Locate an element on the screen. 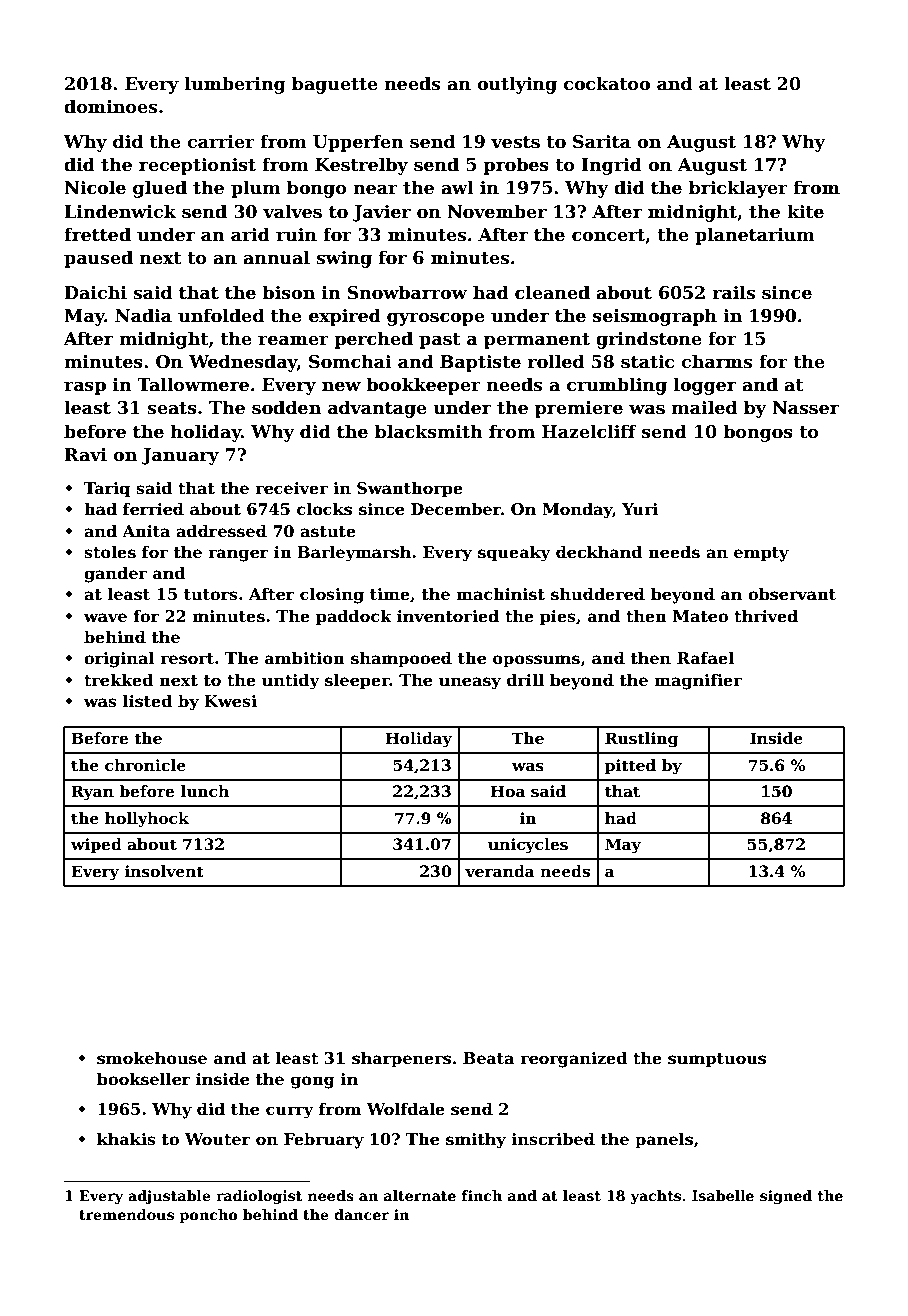 The image size is (908, 1316). Nicole is located at coordinates (95, 187).
